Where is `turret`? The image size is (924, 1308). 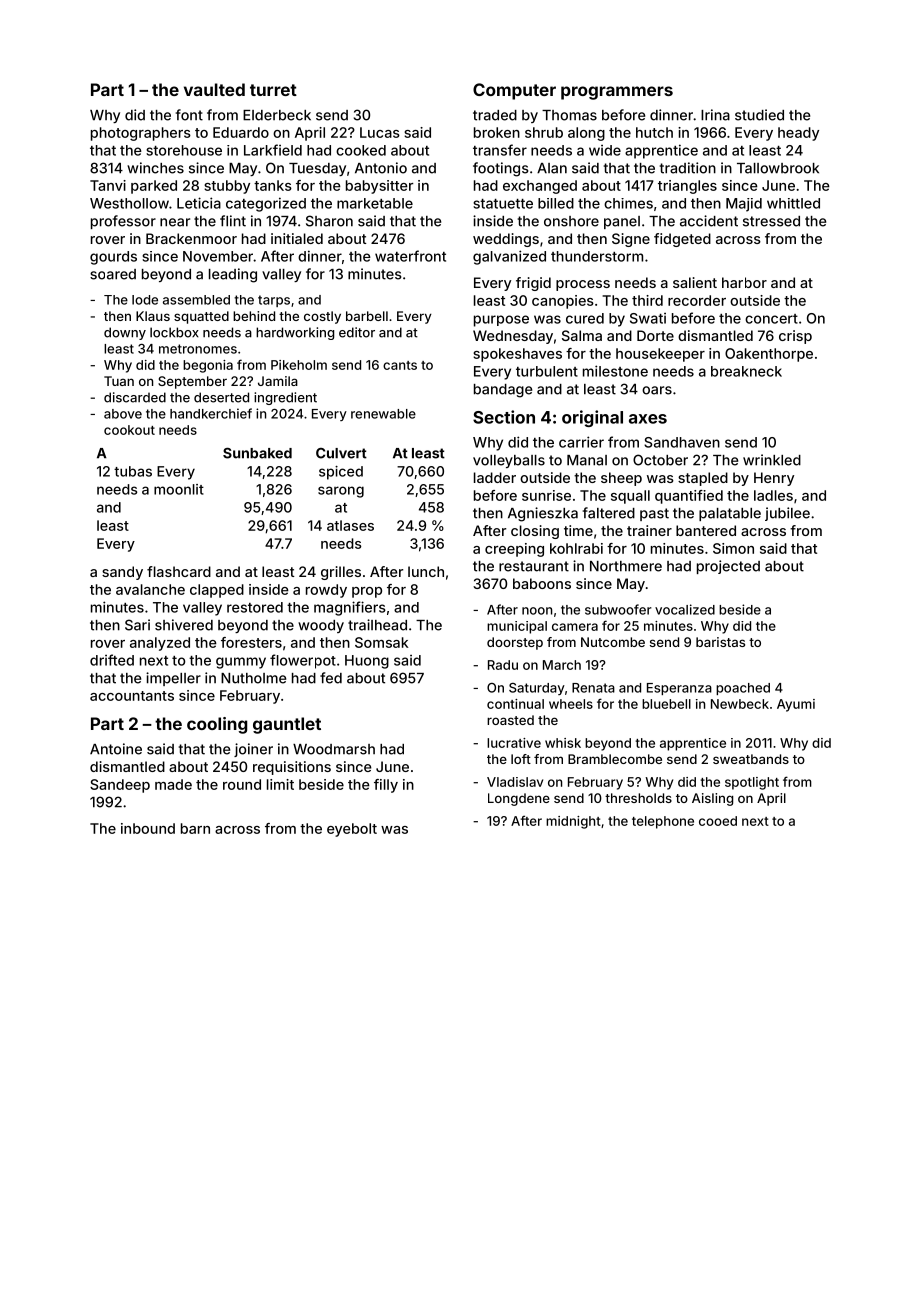 turret is located at coordinates (273, 90).
